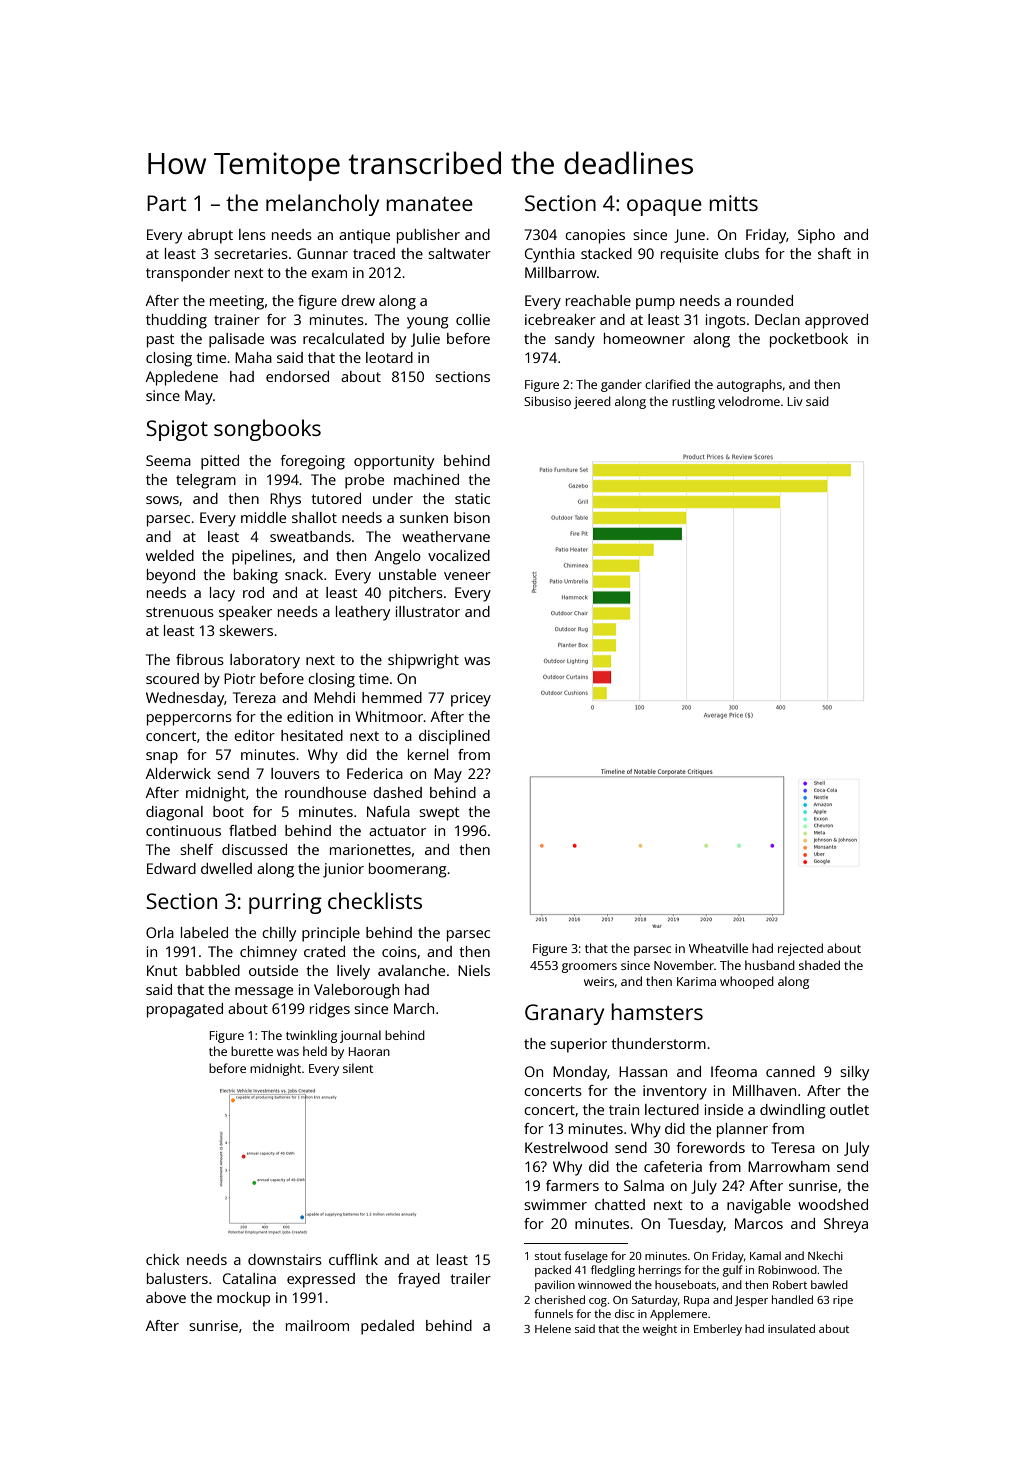  Describe the element at coordinates (733, 203) in the screenshot. I see `mitts` at that location.
